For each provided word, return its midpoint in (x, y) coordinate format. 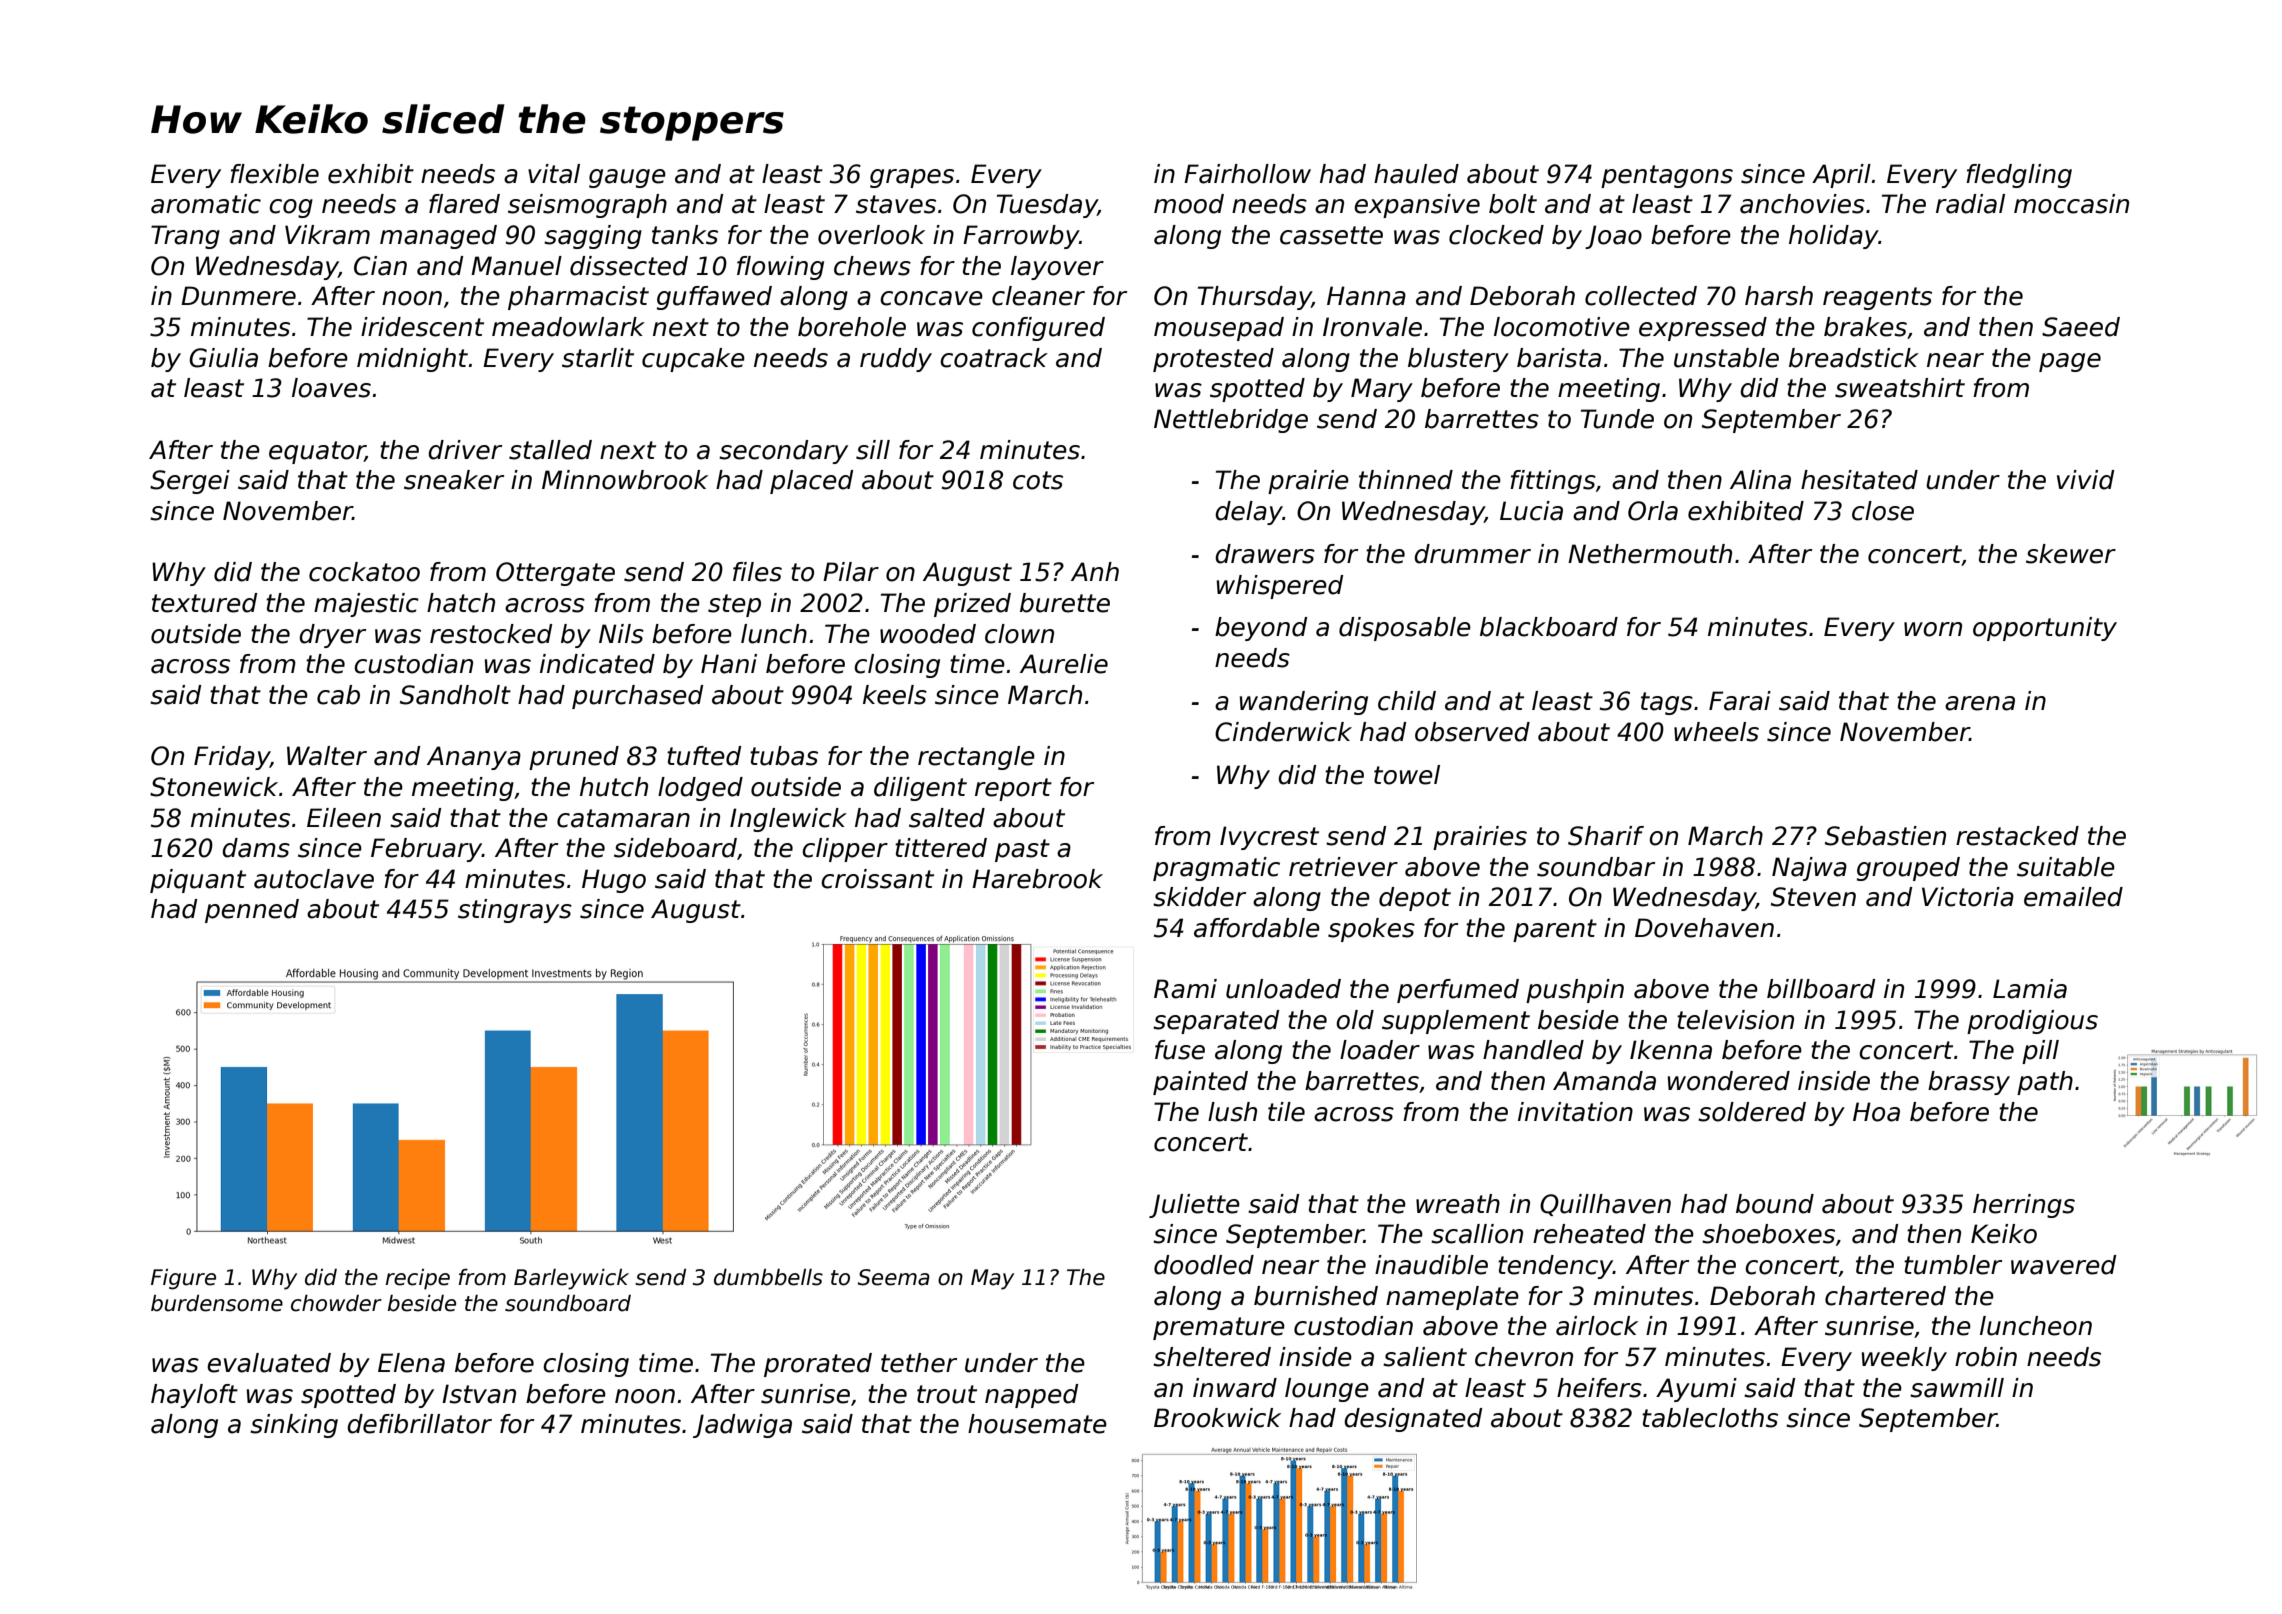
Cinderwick (1283, 732)
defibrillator (419, 1424)
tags (1667, 703)
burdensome (217, 1303)
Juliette (1194, 1206)
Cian (380, 266)
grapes (912, 178)
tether (919, 1363)
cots (1038, 480)
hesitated (1859, 480)
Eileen (344, 818)
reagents (1877, 298)
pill (2040, 1052)
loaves (331, 388)
